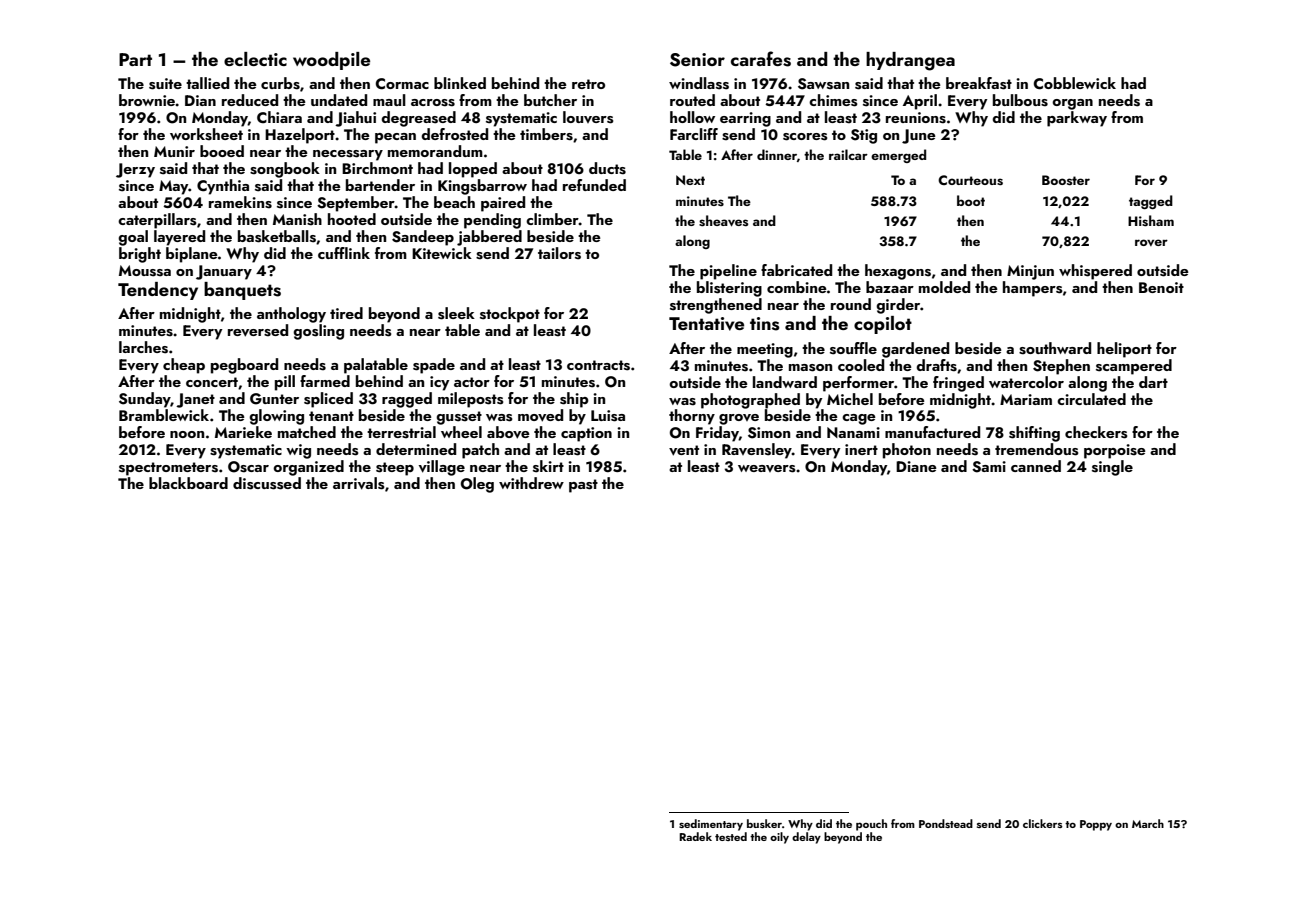 This screenshot has height=924, width=1308. I want to click on hydrangea, so click(910, 61).
